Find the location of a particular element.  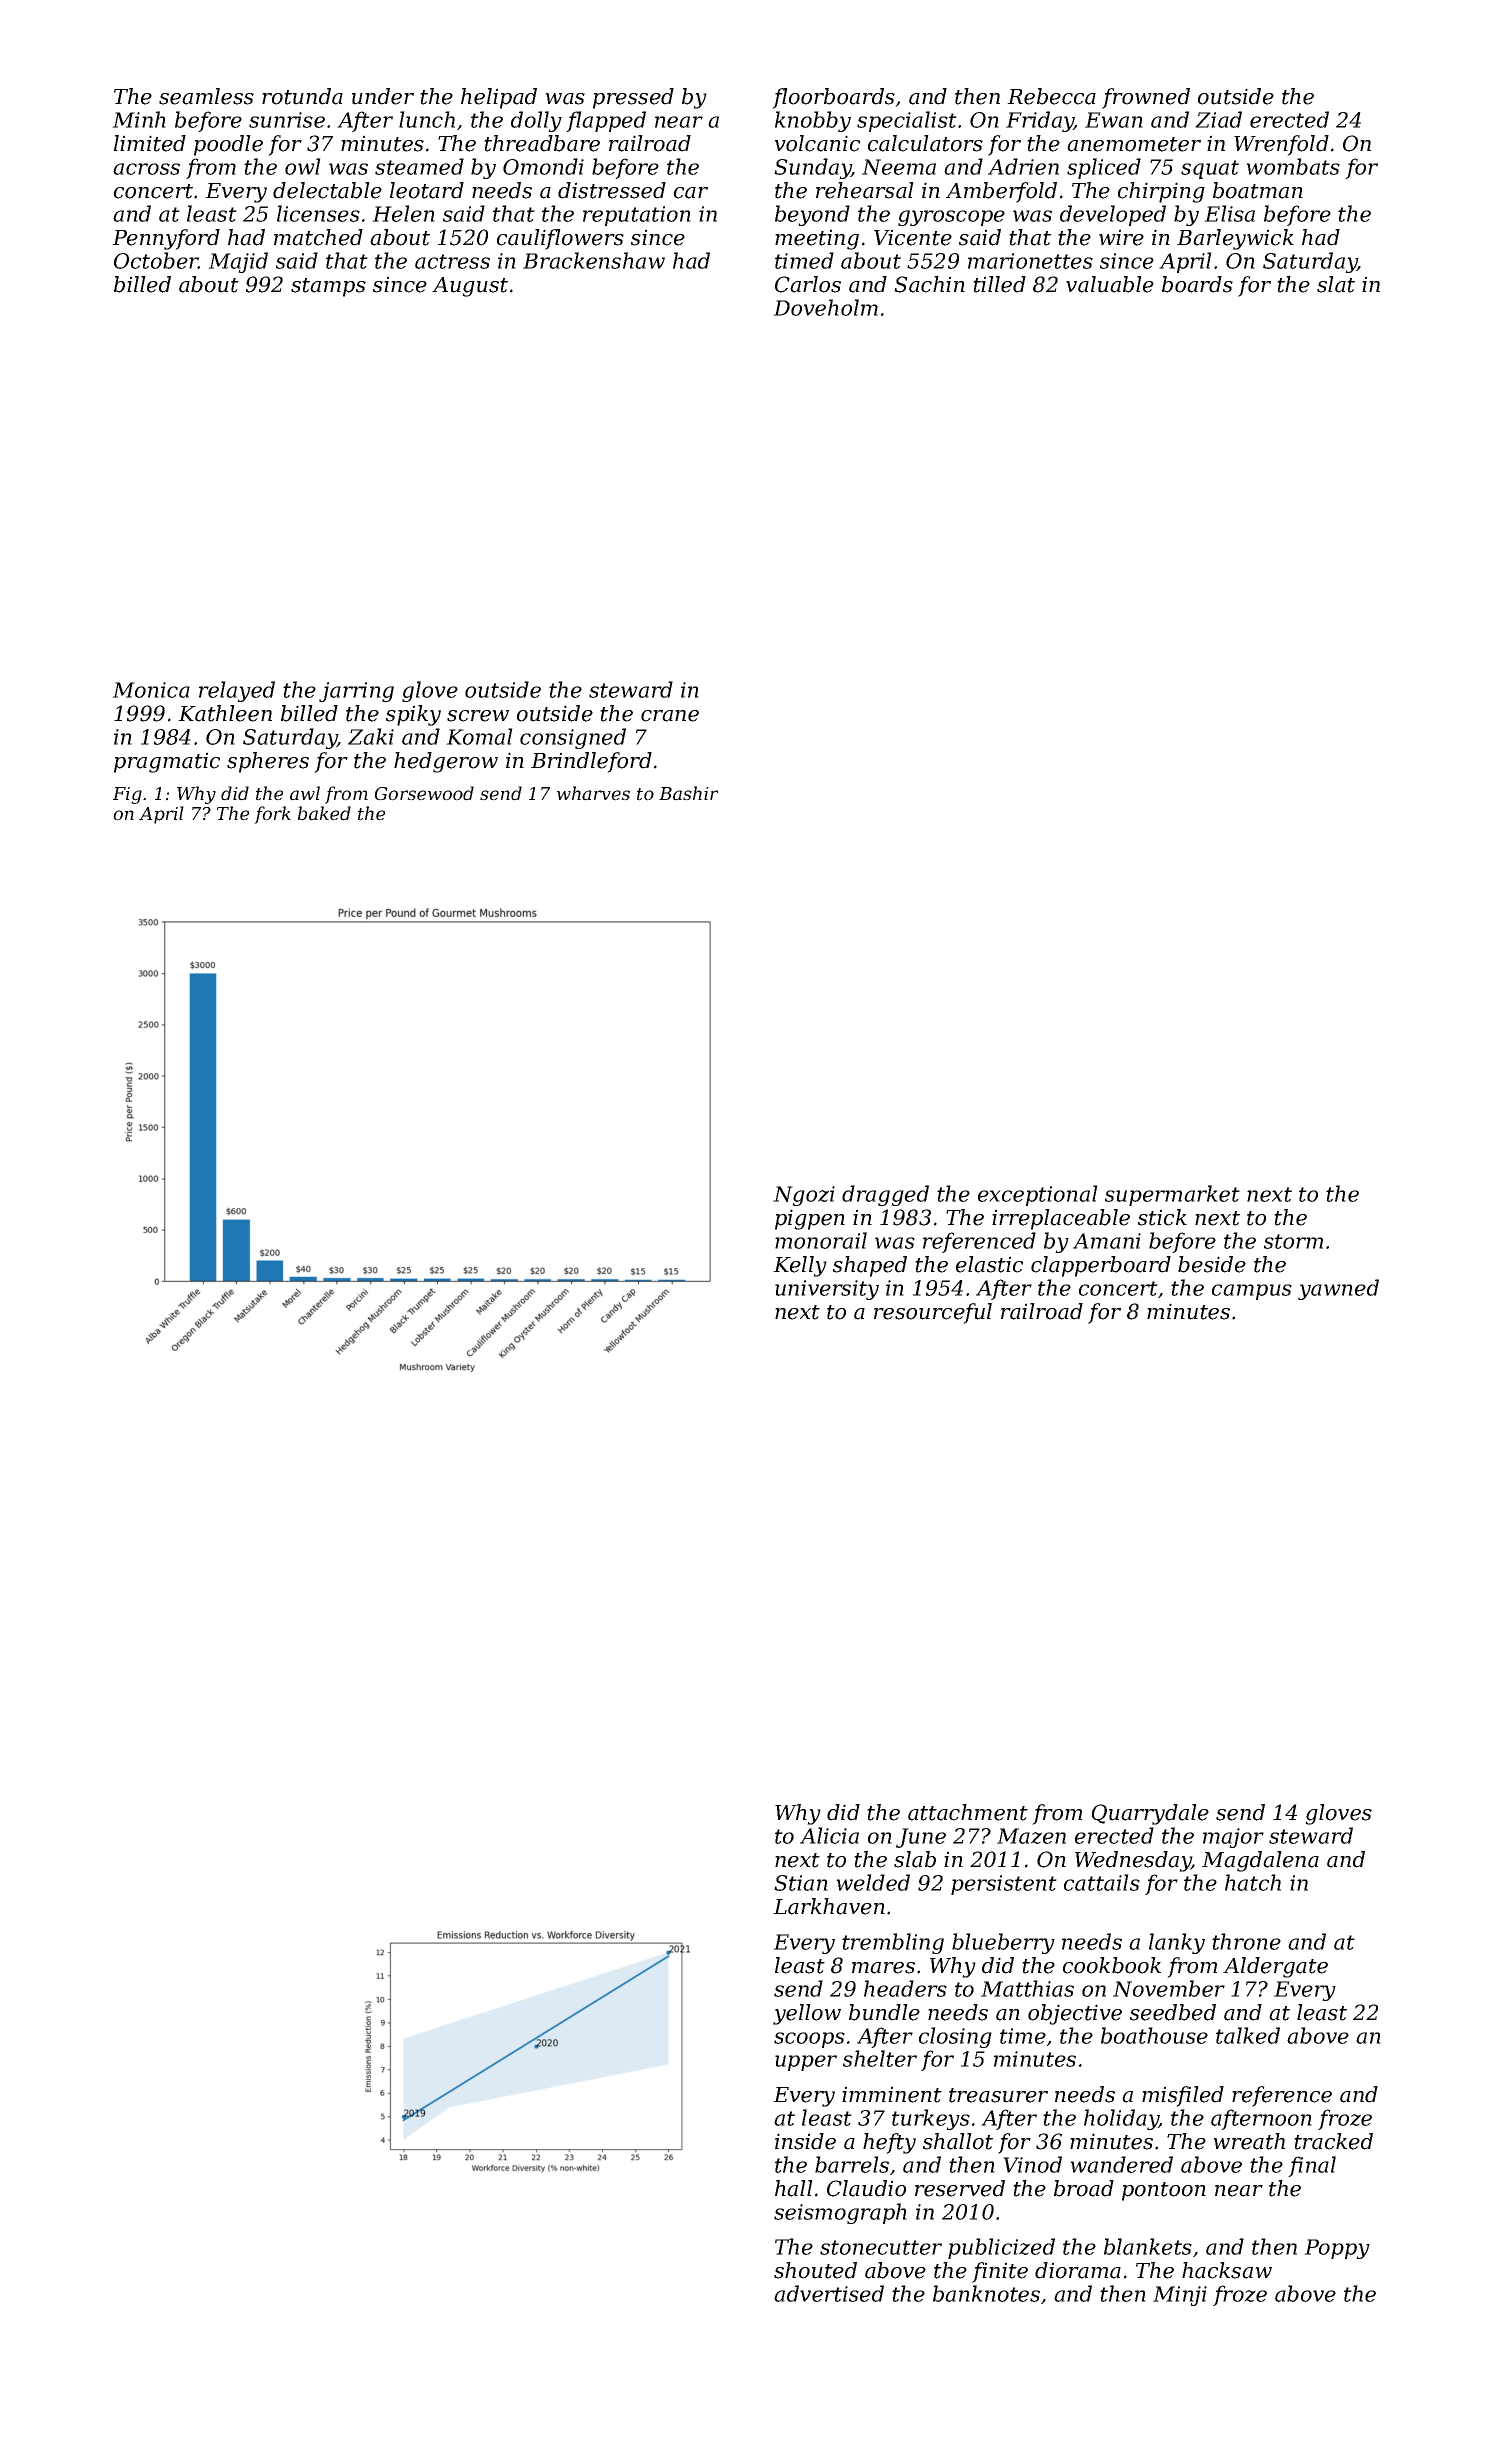

shouted is located at coordinates (815, 2270).
